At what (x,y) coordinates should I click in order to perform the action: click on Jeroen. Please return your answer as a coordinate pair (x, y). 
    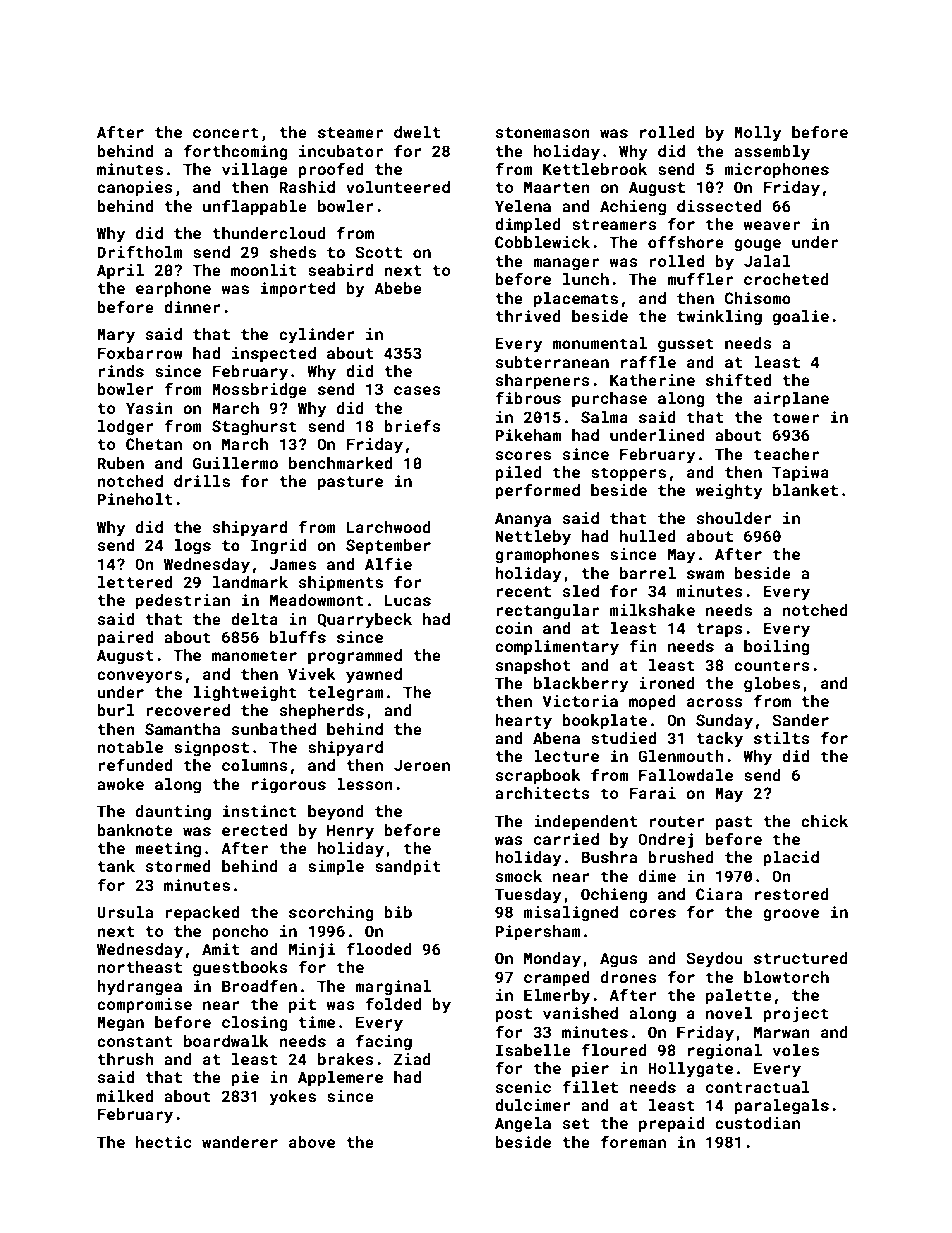
    Looking at the image, I should click on (422, 765).
